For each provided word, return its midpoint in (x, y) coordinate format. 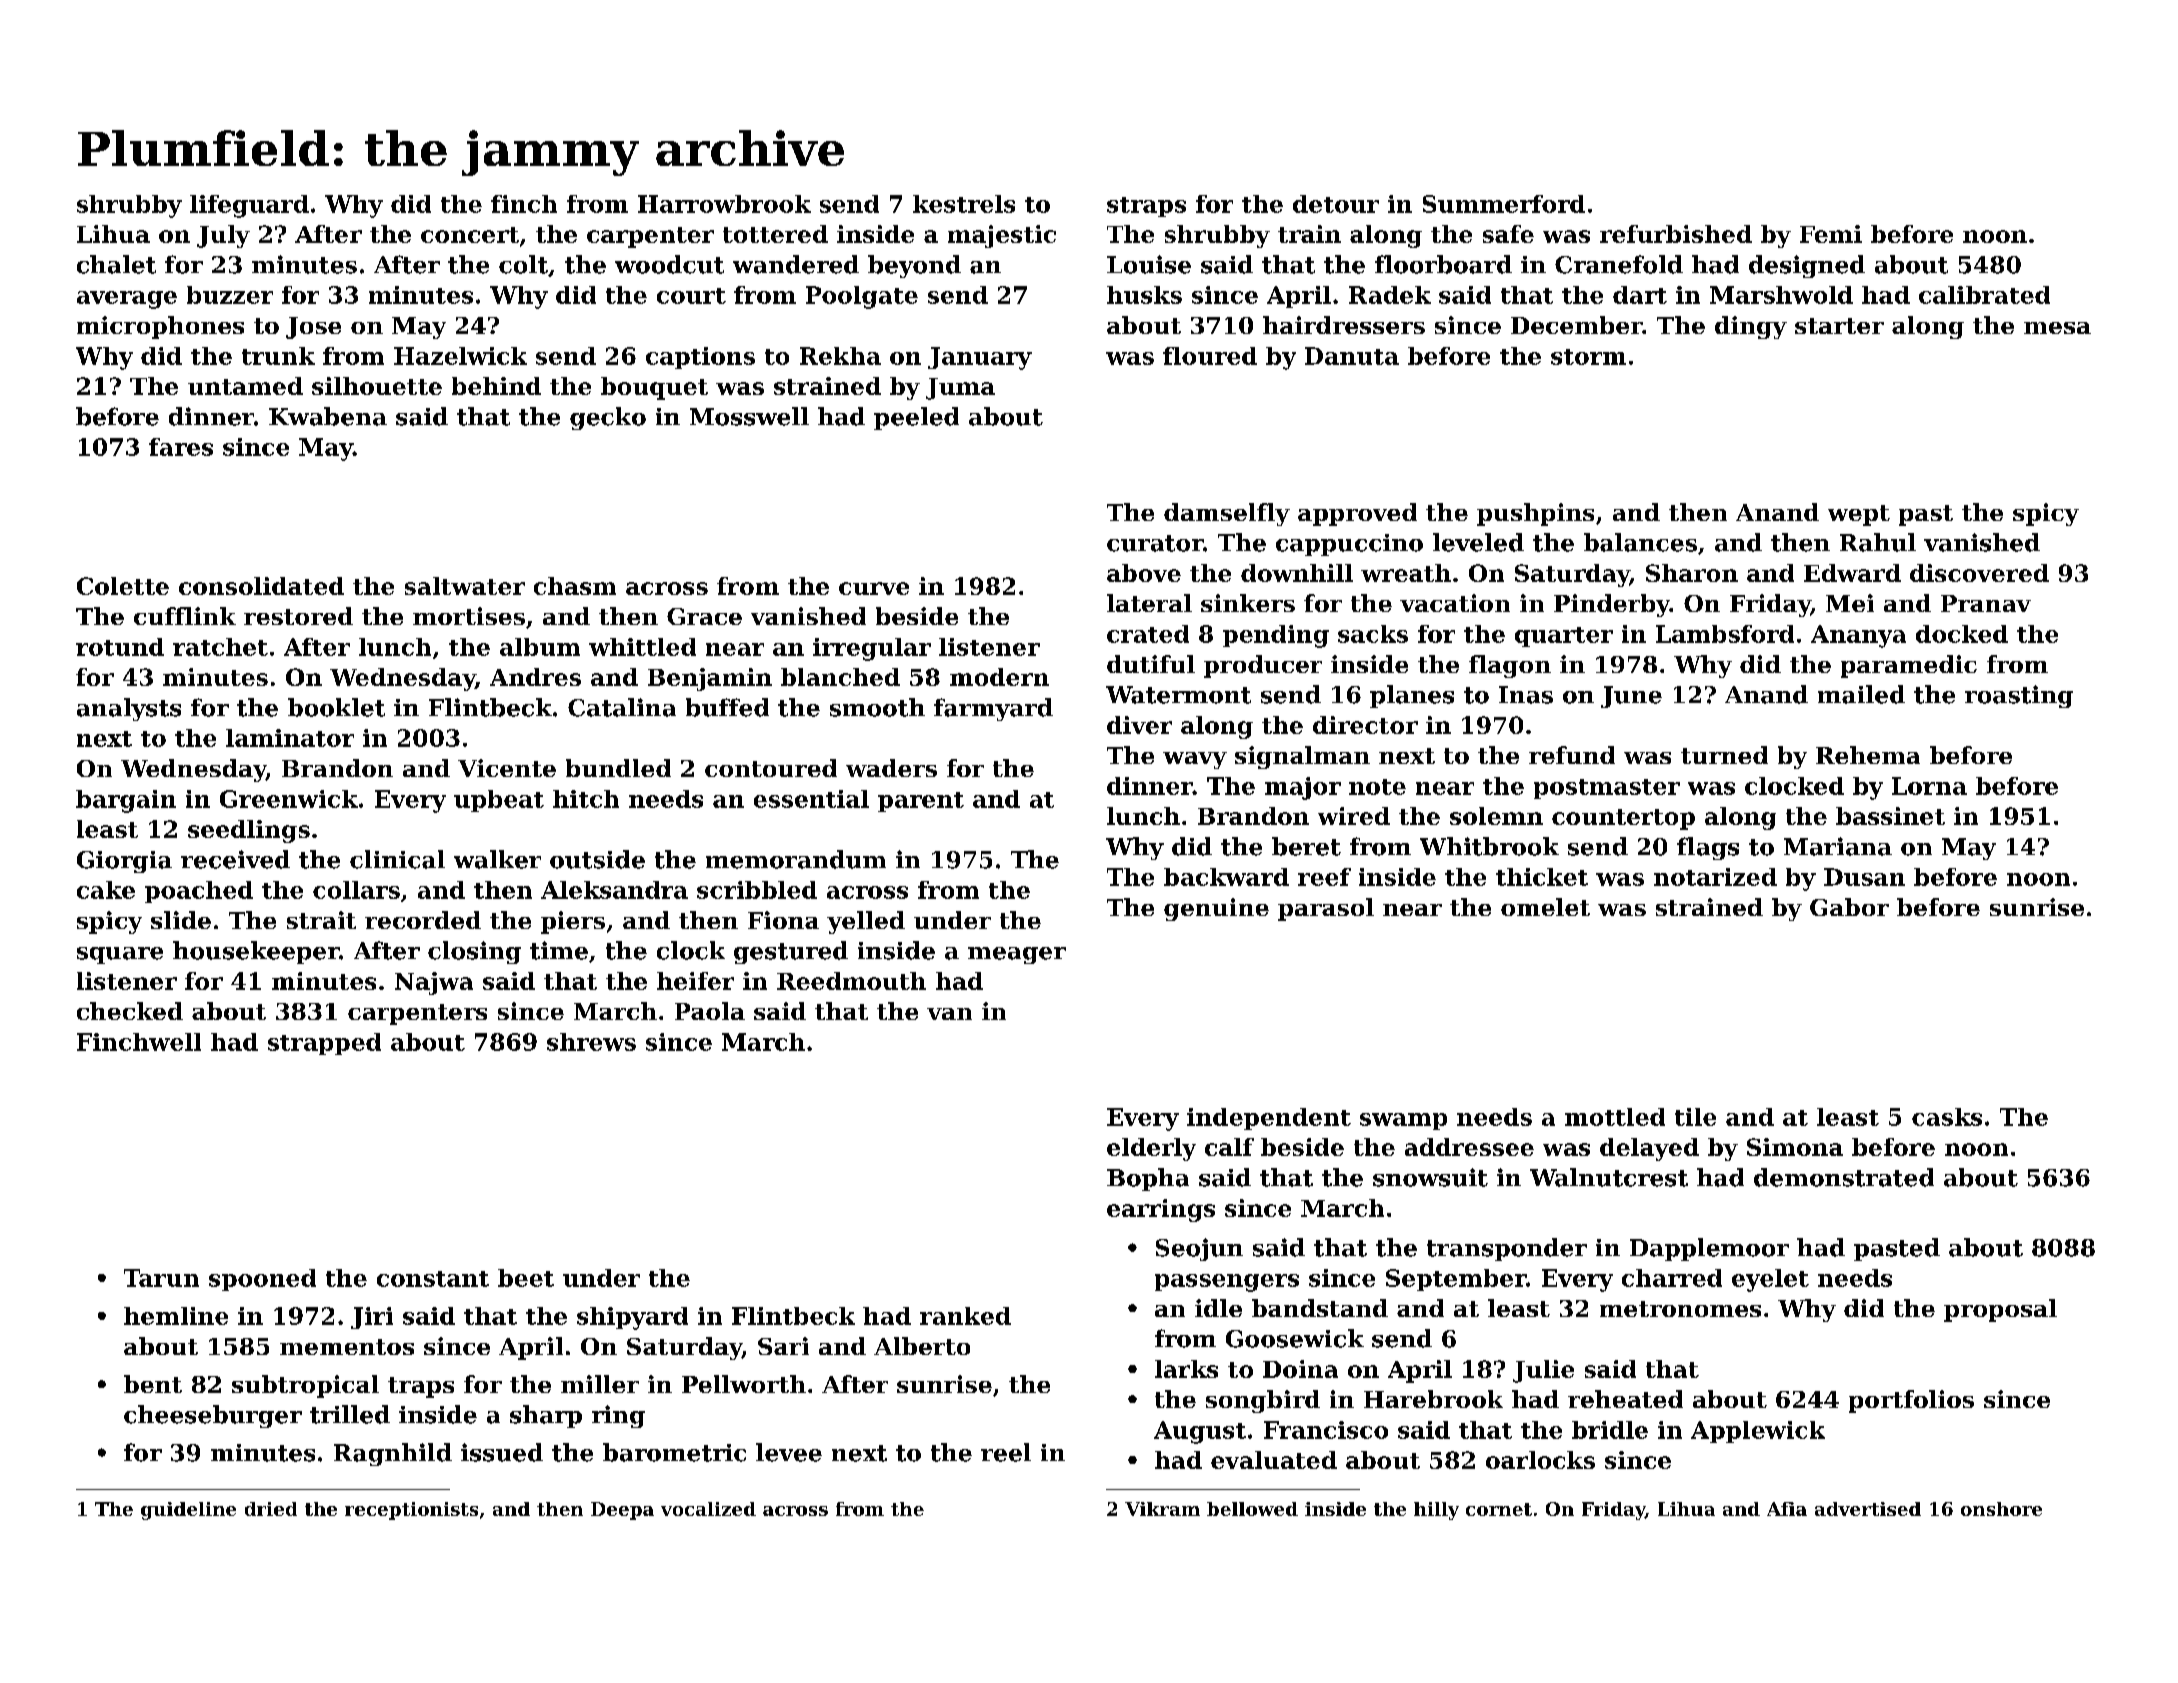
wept (1859, 515)
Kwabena (328, 416)
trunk (278, 356)
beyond (914, 266)
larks (1186, 1369)
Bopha (1148, 1179)
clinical (397, 859)
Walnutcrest (1609, 1177)
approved (1357, 514)
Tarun (161, 1278)
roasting (2019, 696)
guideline (188, 1511)
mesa (2057, 328)
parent (921, 802)
